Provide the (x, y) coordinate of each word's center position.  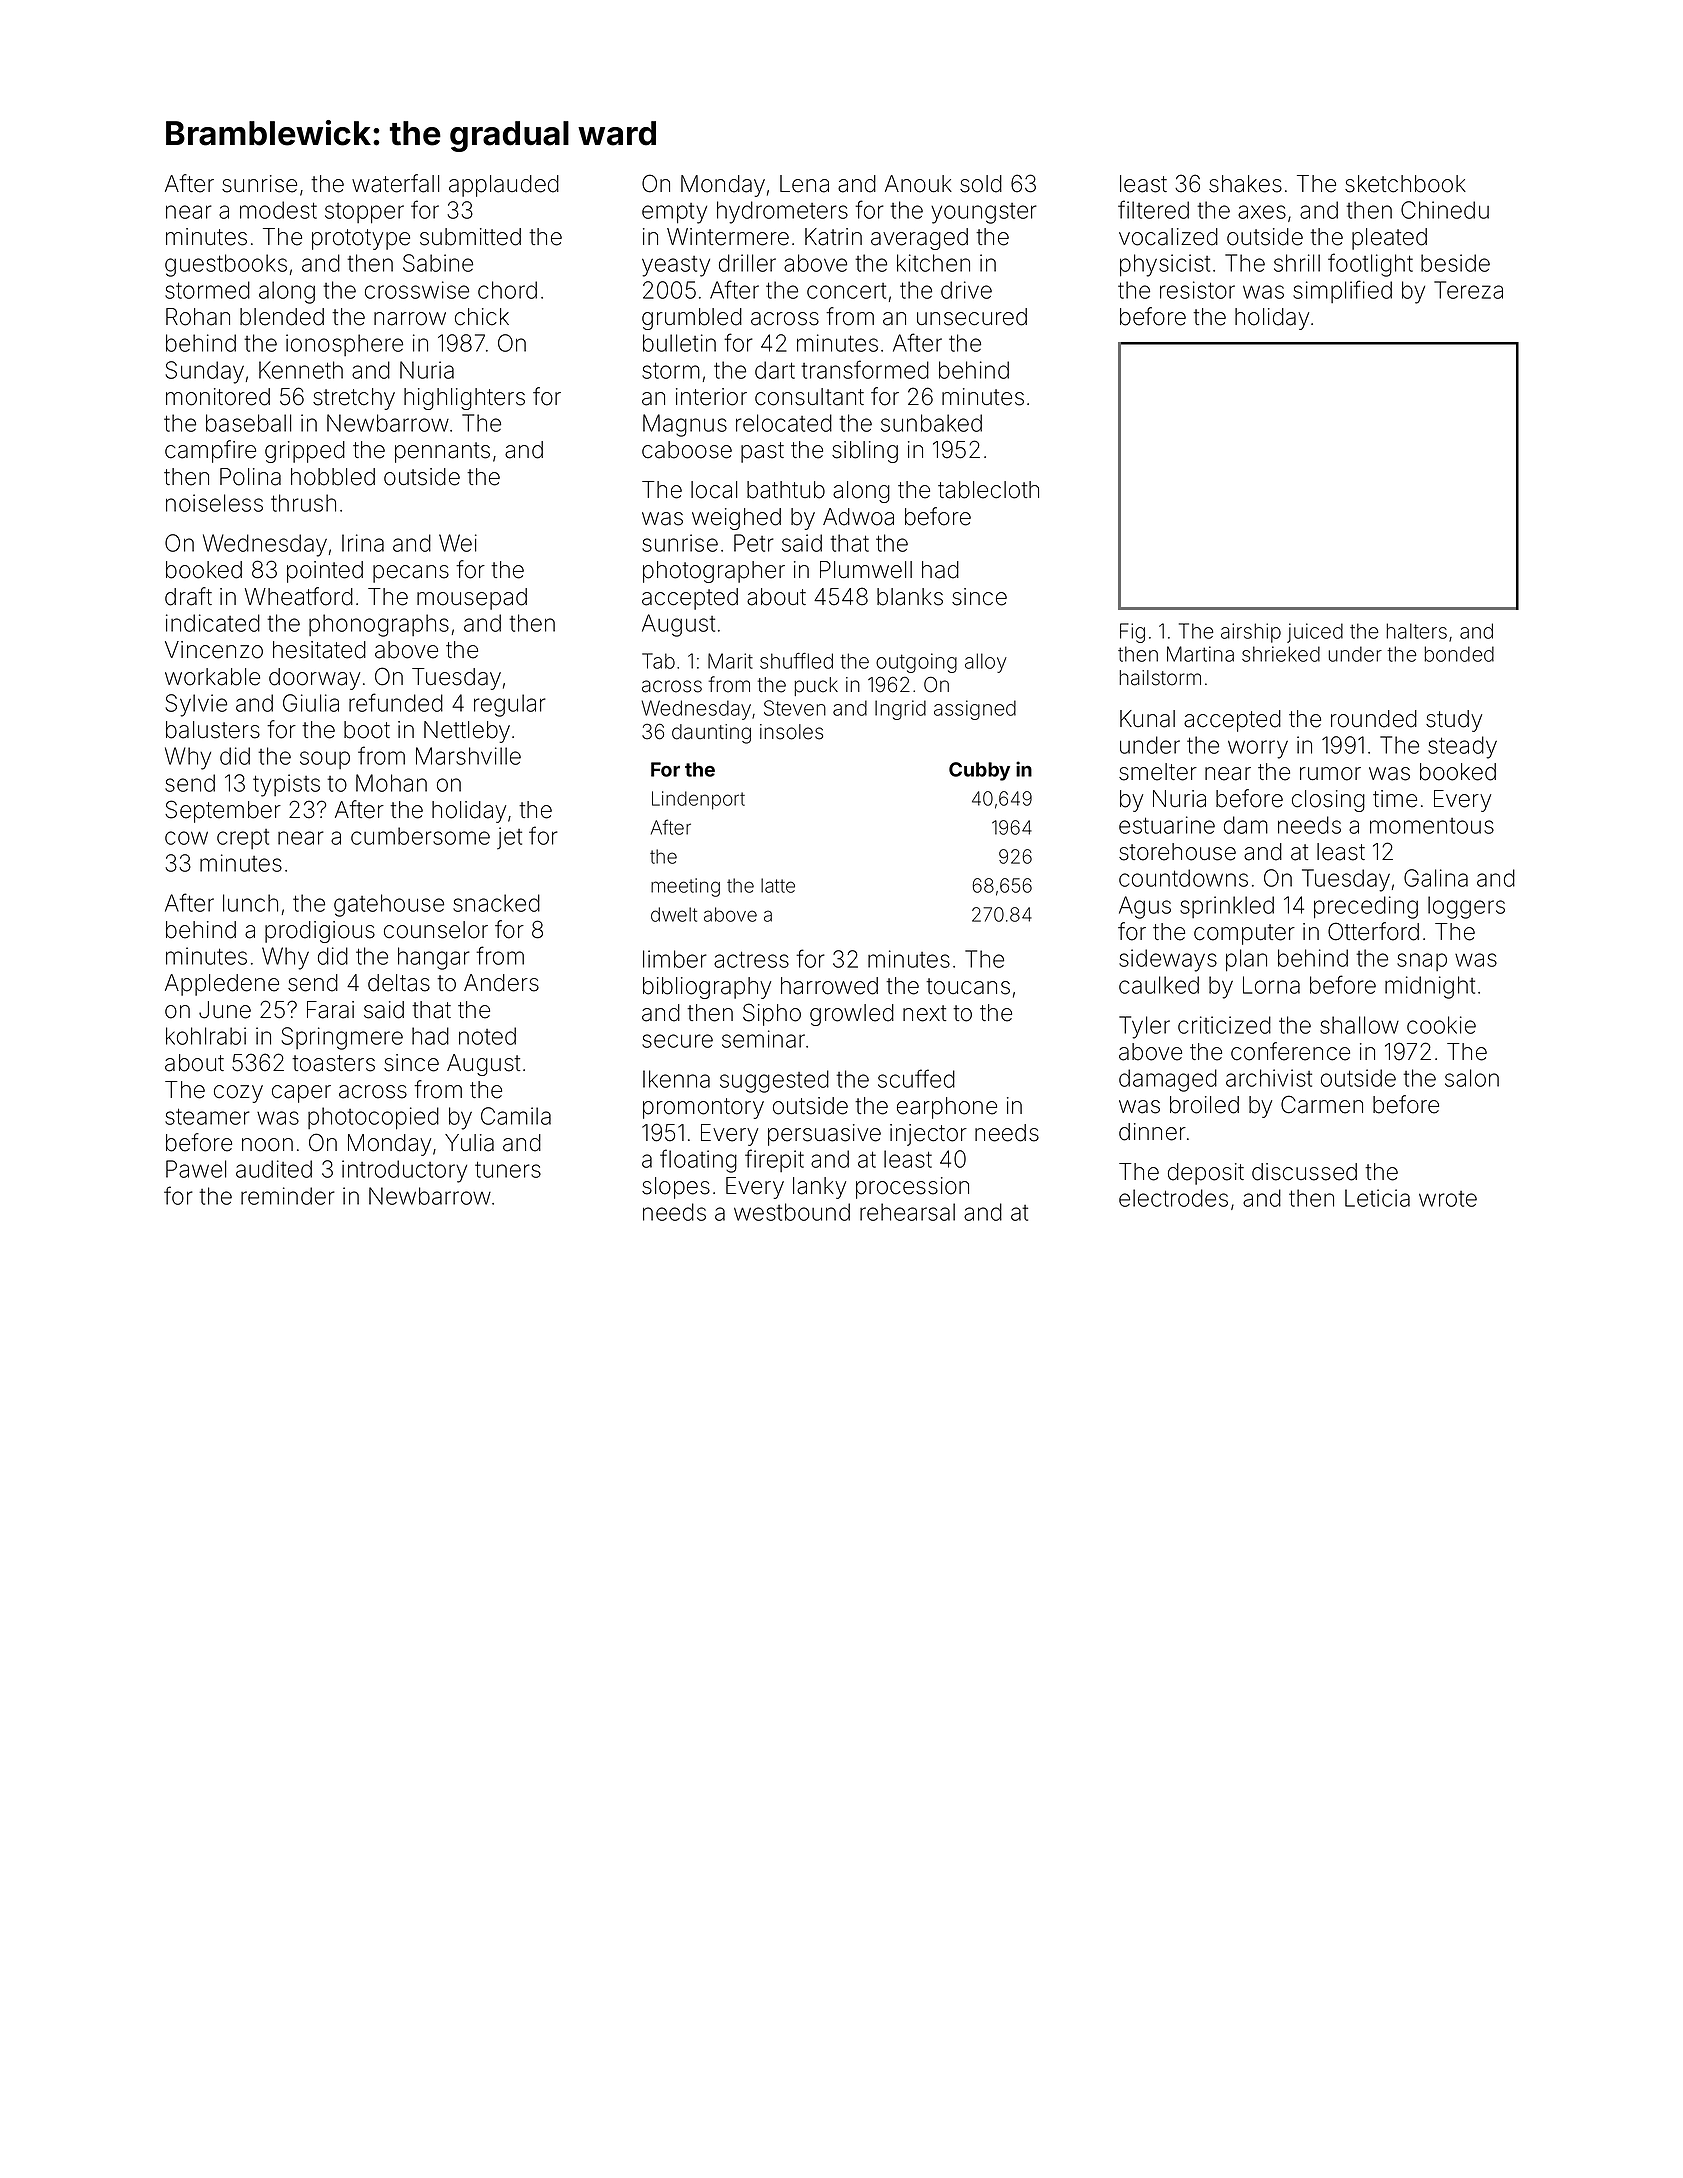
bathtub (786, 490)
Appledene (222, 985)
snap (1422, 962)
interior (711, 397)
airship (1251, 633)
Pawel (196, 1169)
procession (912, 1188)
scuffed (916, 1078)
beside (1455, 263)
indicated (213, 623)
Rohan (198, 317)
